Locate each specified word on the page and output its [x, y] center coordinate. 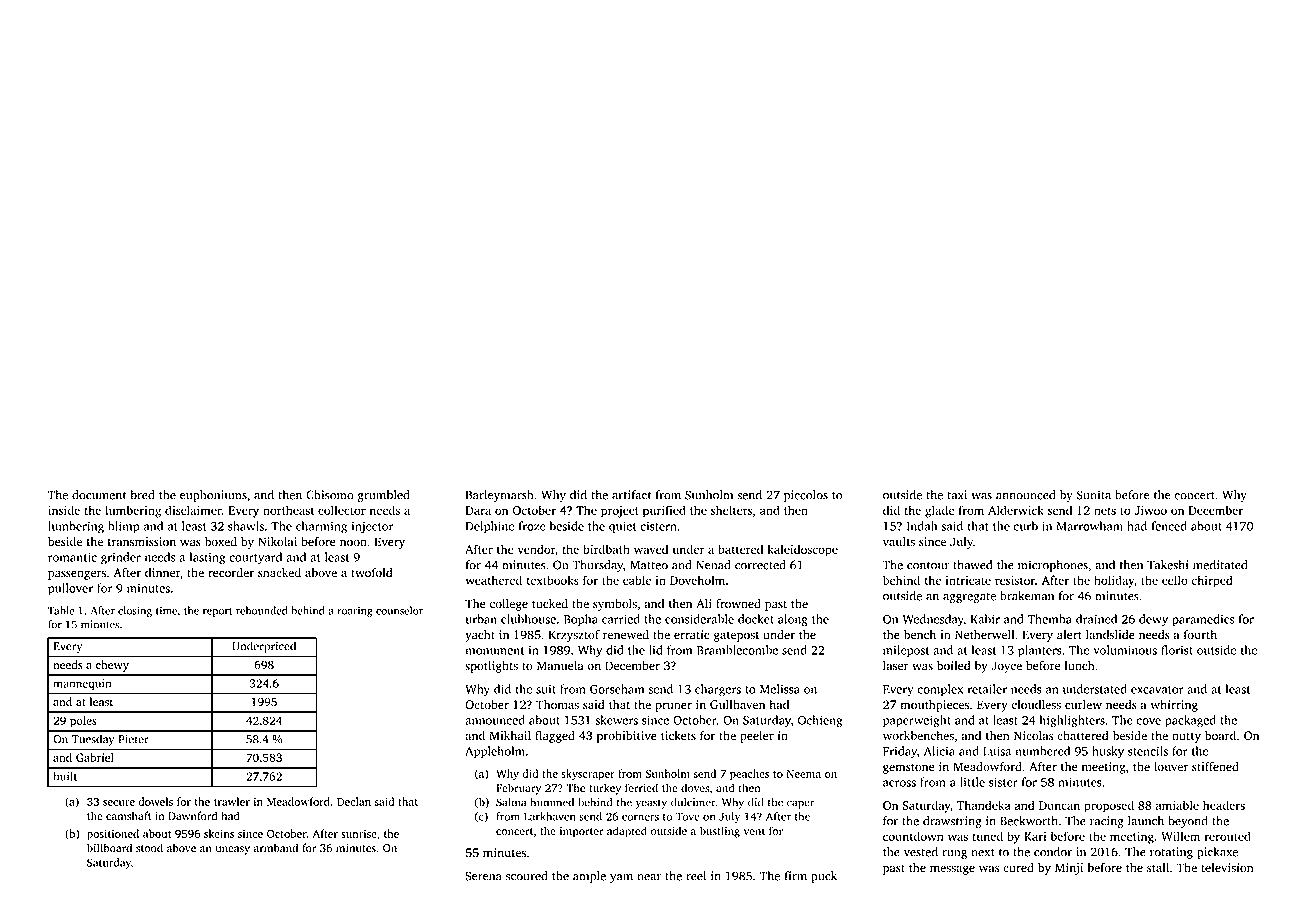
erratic [691, 635]
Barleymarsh [499, 496]
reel [696, 876]
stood [149, 848]
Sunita [1094, 495]
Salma [511, 802]
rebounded [262, 610]
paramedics [1203, 620]
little [972, 782]
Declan [354, 801]
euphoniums [213, 496]
